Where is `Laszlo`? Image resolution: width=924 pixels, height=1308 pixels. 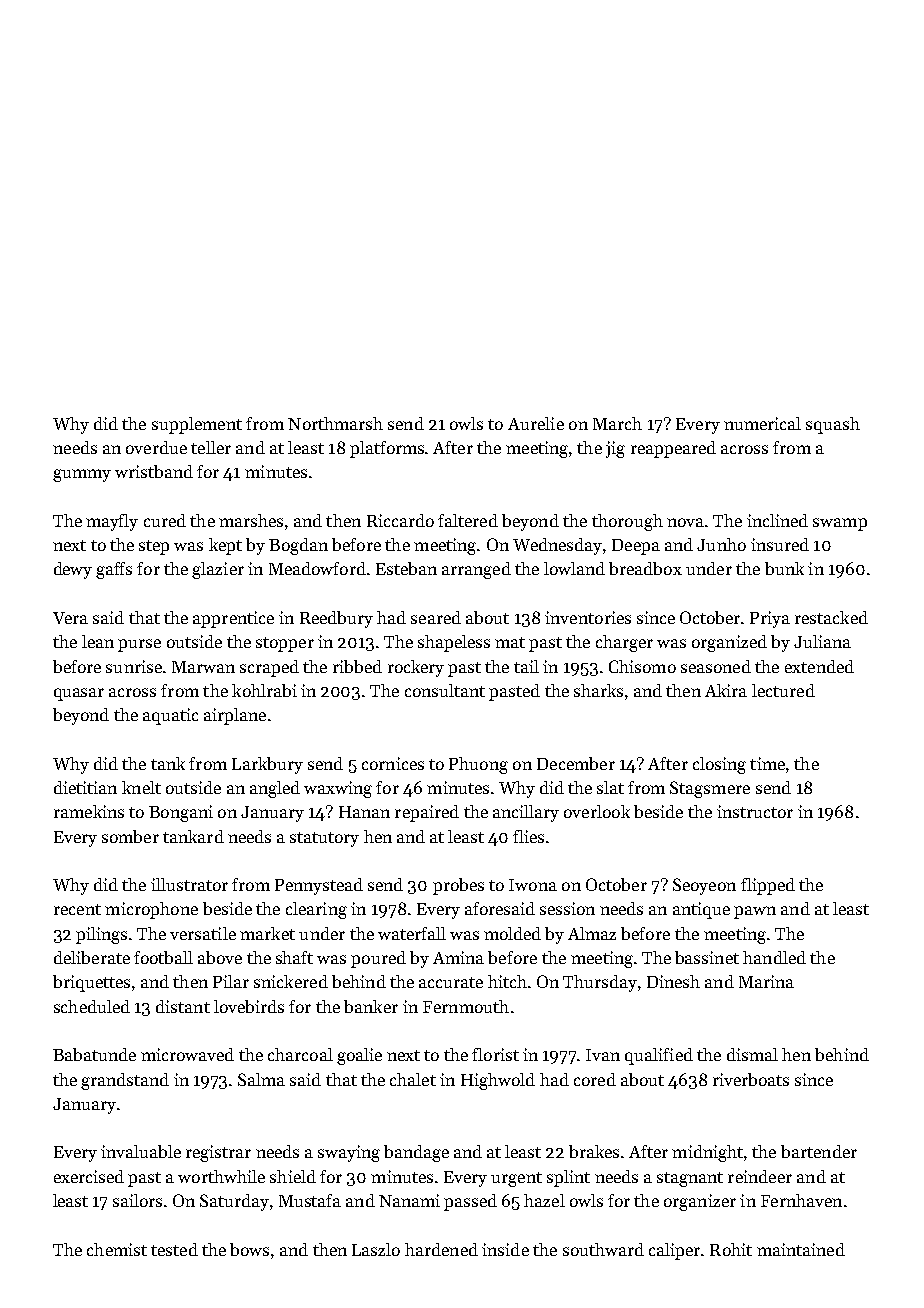 Laszlo is located at coordinates (376, 1249).
